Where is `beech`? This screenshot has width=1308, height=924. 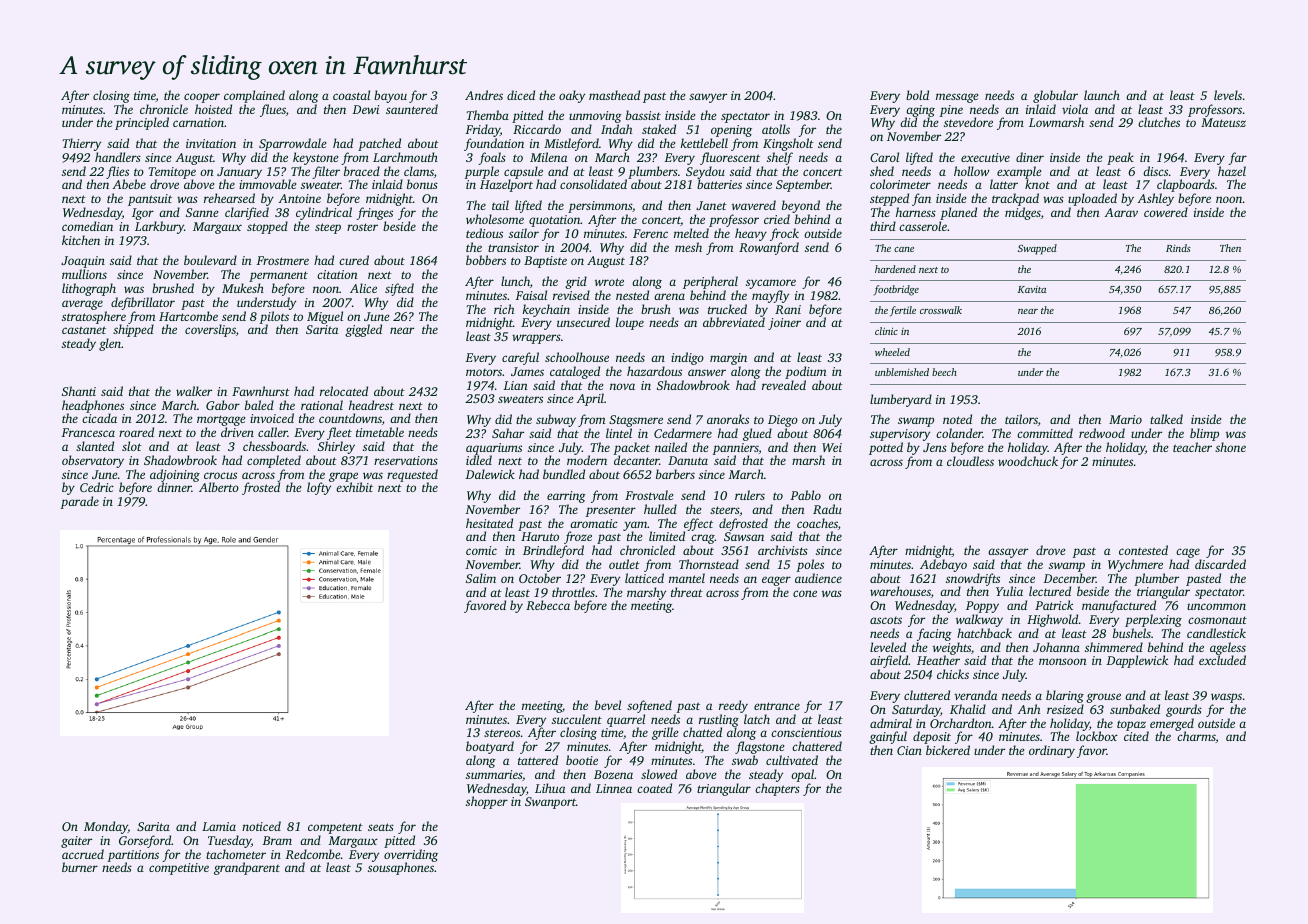
beech is located at coordinates (944, 372).
